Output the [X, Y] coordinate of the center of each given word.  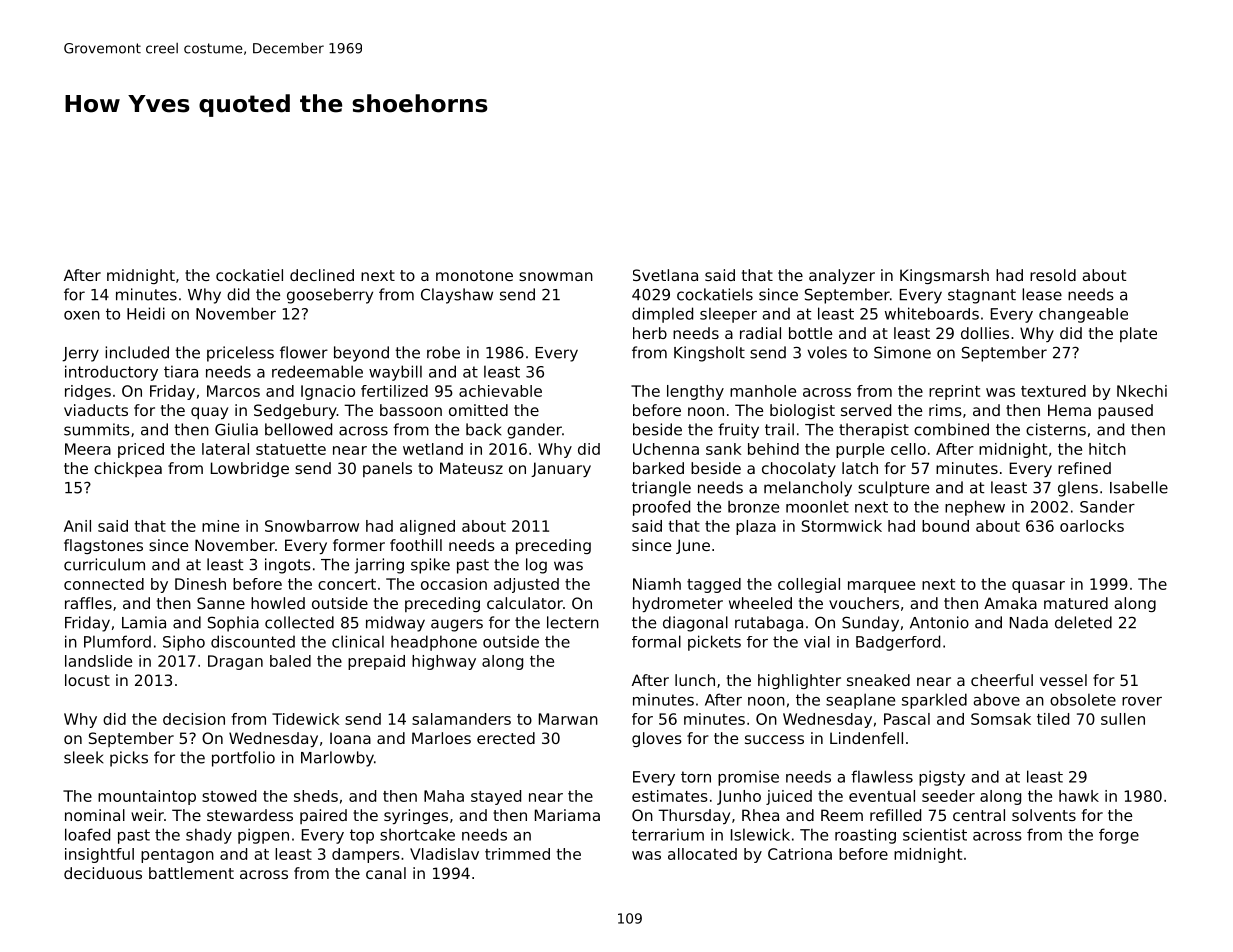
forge [1119, 836]
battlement [191, 873]
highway [444, 662]
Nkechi [1142, 391]
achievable [500, 391]
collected [299, 622]
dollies [985, 333]
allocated [702, 854]
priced [141, 450]
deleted [1083, 622]
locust [87, 680]
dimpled [662, 315]
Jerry [80, 354]
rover [1142, 701]
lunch [695, 680]
